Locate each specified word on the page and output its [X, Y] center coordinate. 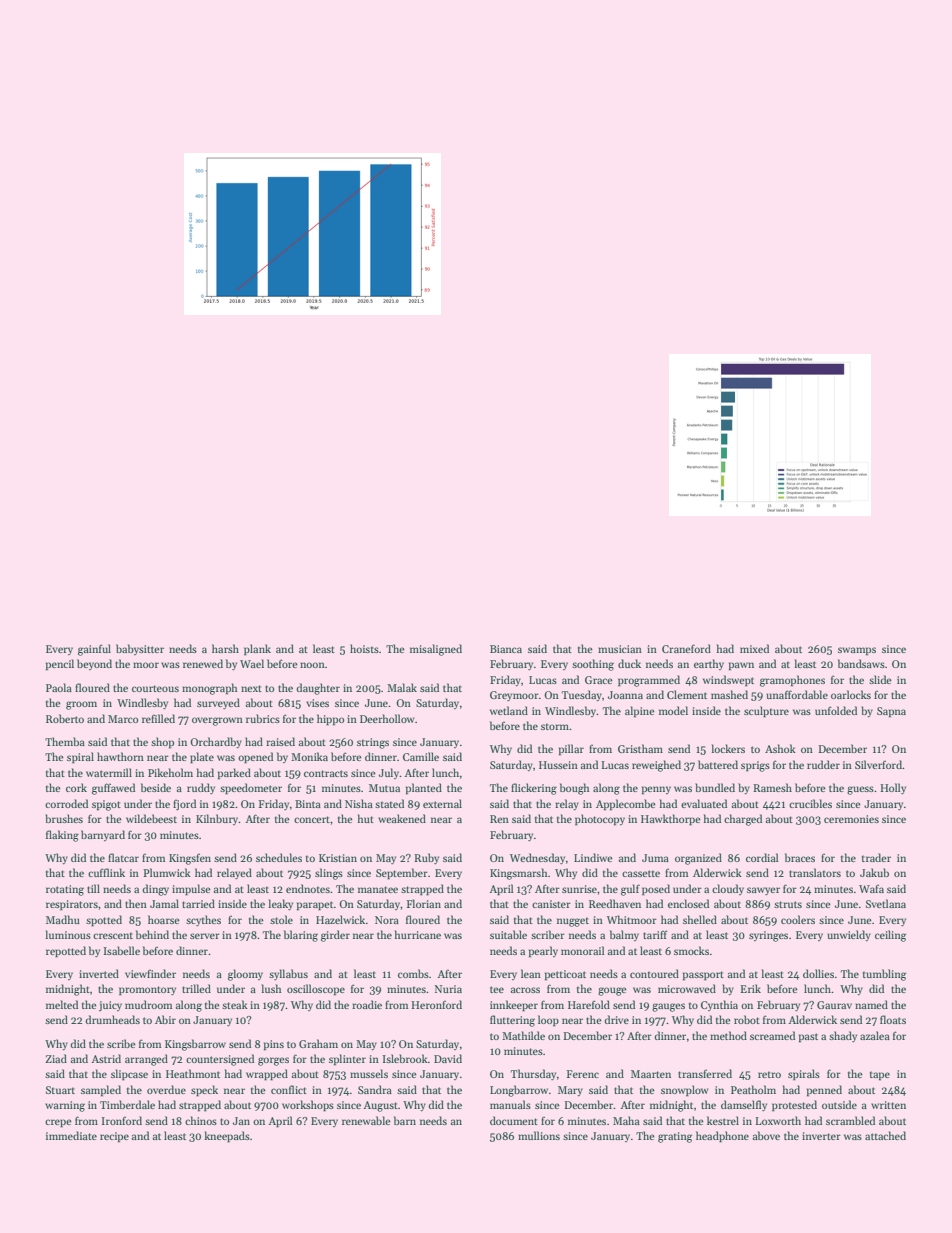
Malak [402, 687]
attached [885, 1135]
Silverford [879, 764]
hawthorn [120, 756]
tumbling [884, 975]
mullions [539, 1135]
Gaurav [834, 1005]
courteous [155, 688]
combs [413, 973]
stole [281, 919]
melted [62, 1004]
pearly [543, 952]
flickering [534, 789]
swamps [857, 651]
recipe [114, 1137]
